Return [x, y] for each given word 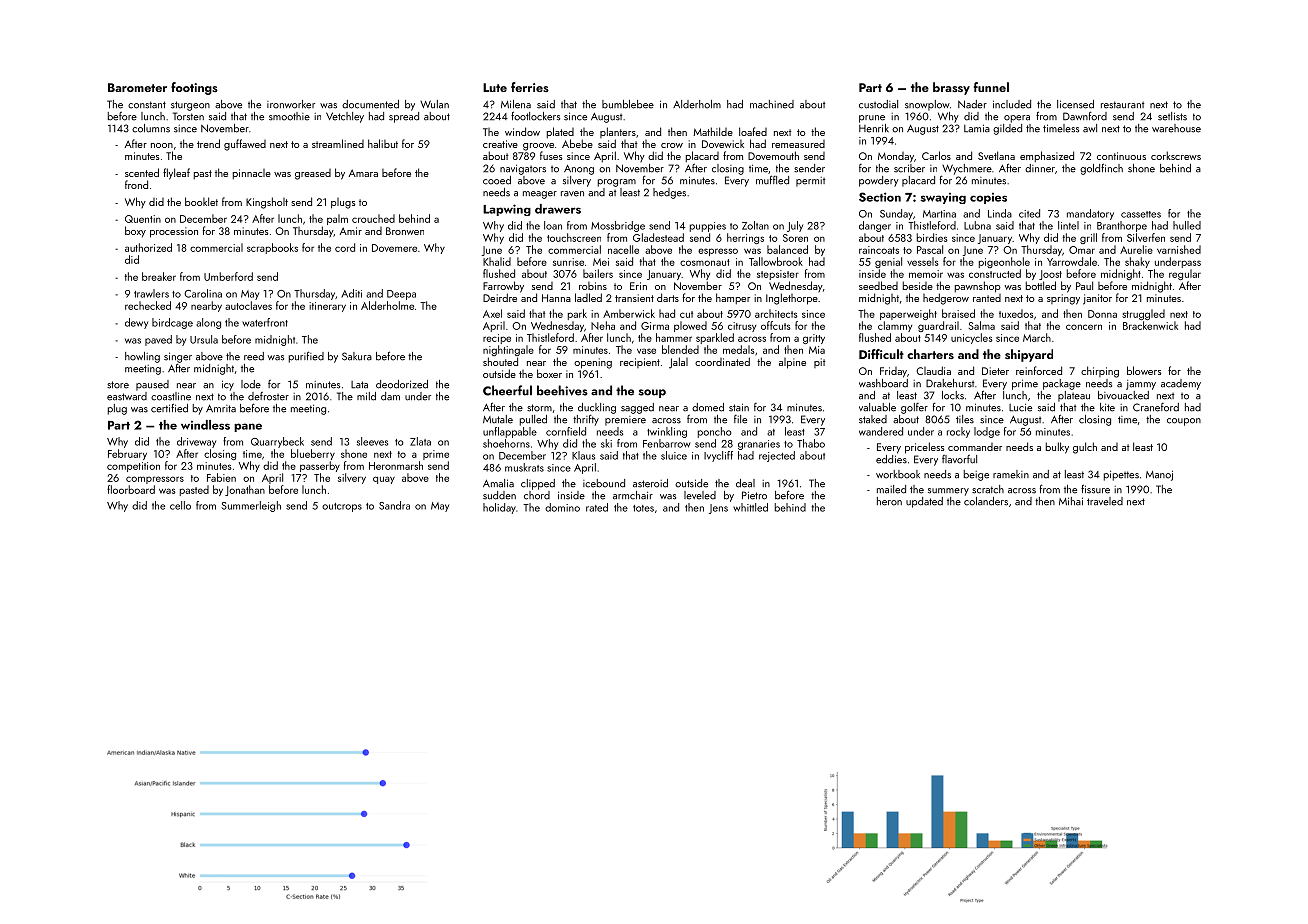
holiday [499, 508]
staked [873, 419]
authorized [148, 247]
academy [1181, 384]
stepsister [778, 275]
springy [1063, 299]
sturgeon [190, 106]
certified [169, 408]
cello [180, 505]
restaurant [1122, 105]
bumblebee [628, 104]
